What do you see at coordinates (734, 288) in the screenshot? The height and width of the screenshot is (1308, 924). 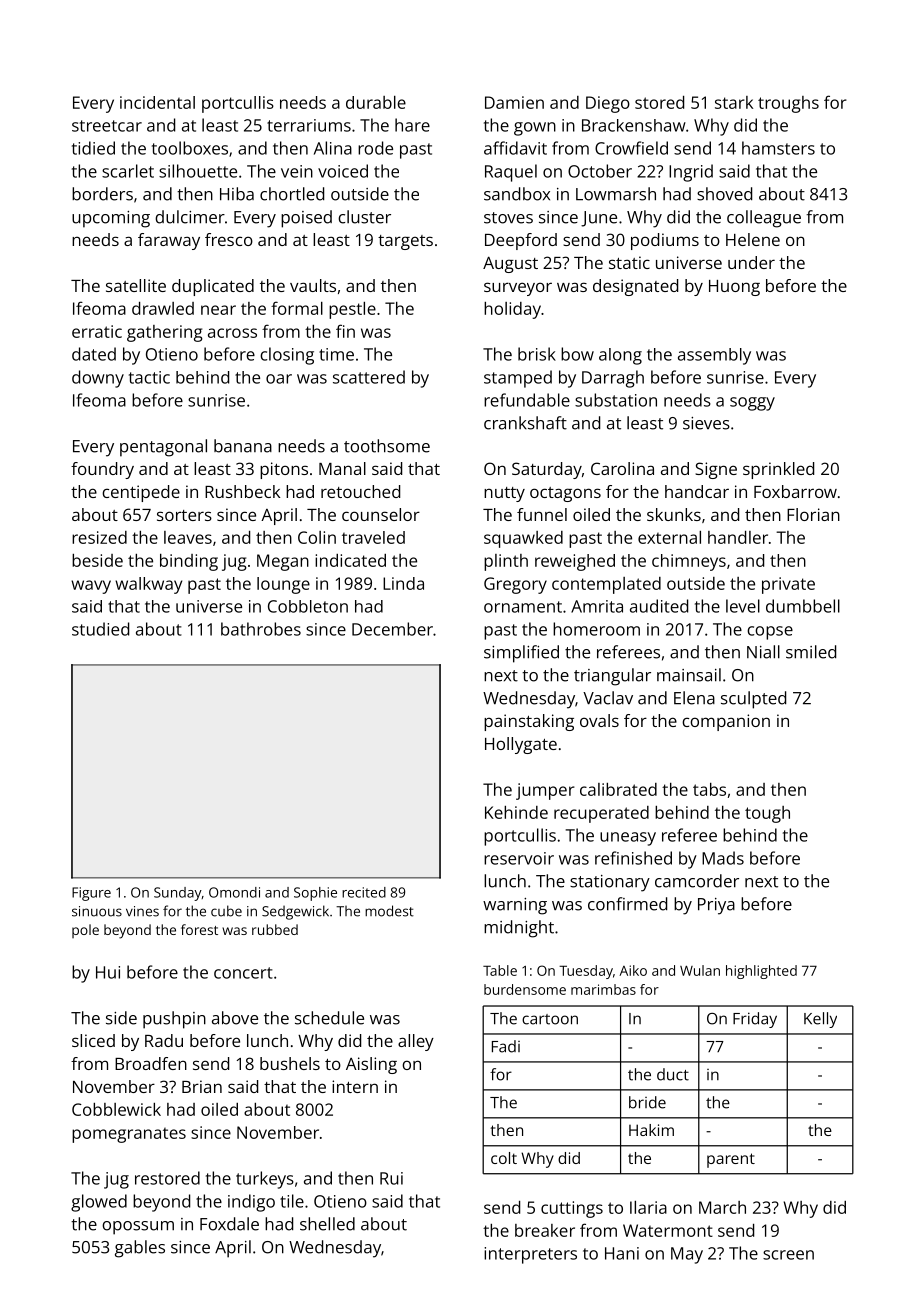 I see `Huong` at bounding box center [734, 288].
